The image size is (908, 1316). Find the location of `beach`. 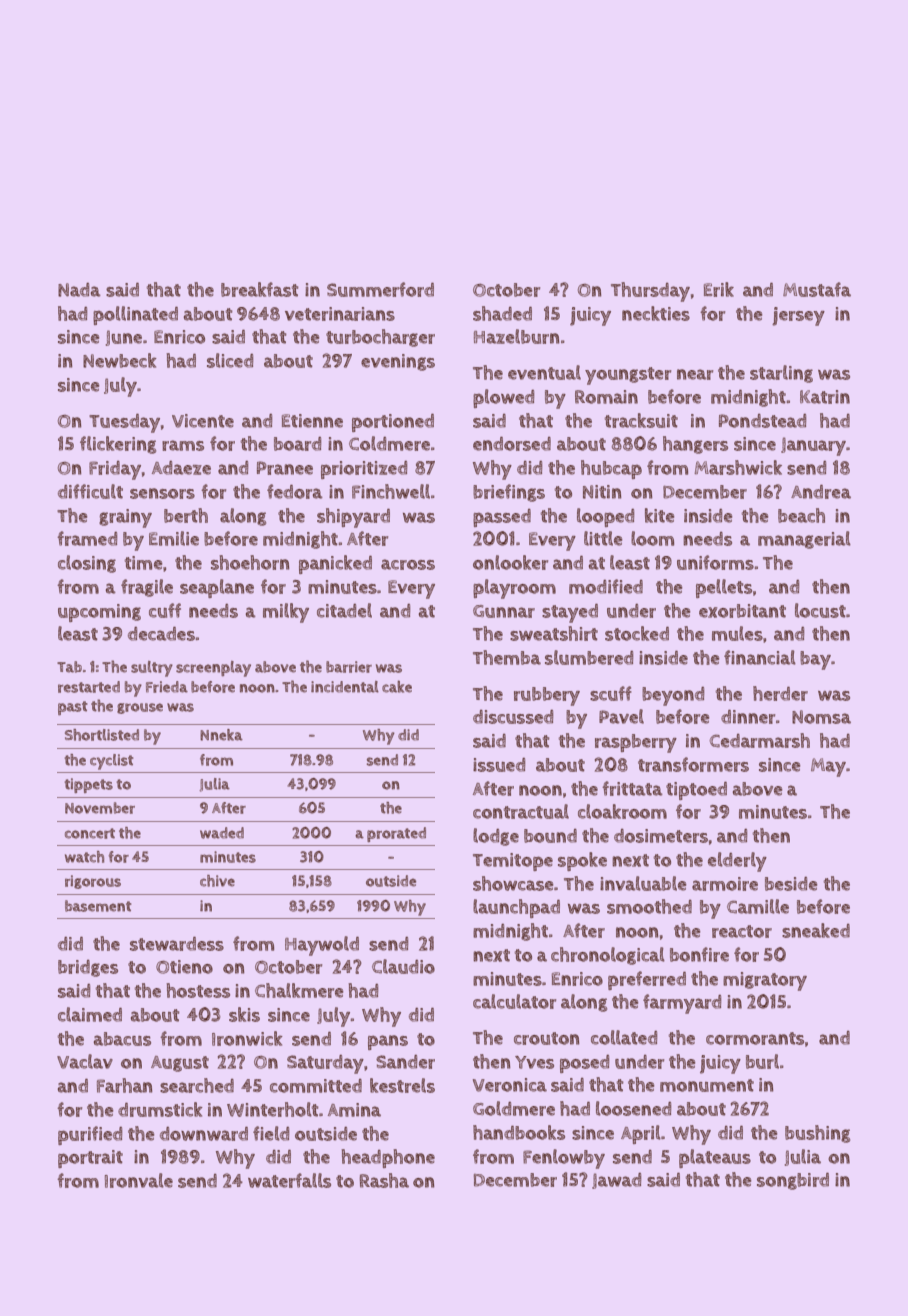

beach is located at coordinates (801, 515).
